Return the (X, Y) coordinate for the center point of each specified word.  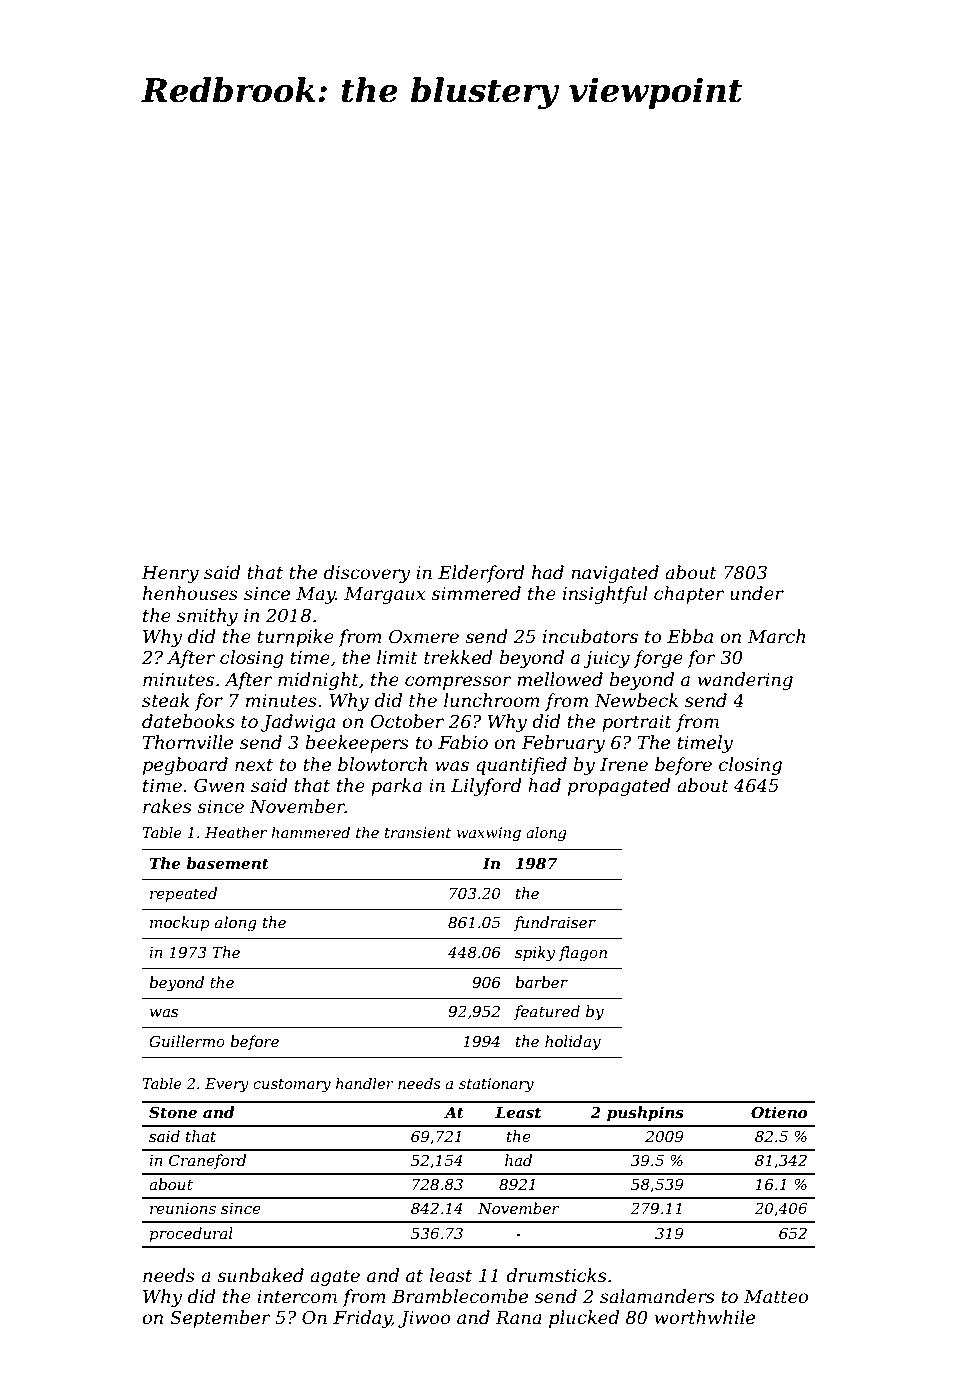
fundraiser (555, 923)
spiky (535, 954)
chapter (689, 595)
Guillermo (187, 1041)
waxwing (489, 834)
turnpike (295, 638)
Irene (624, 765)
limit (397, 657)
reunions (183, 1208)
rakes (167, 806)
